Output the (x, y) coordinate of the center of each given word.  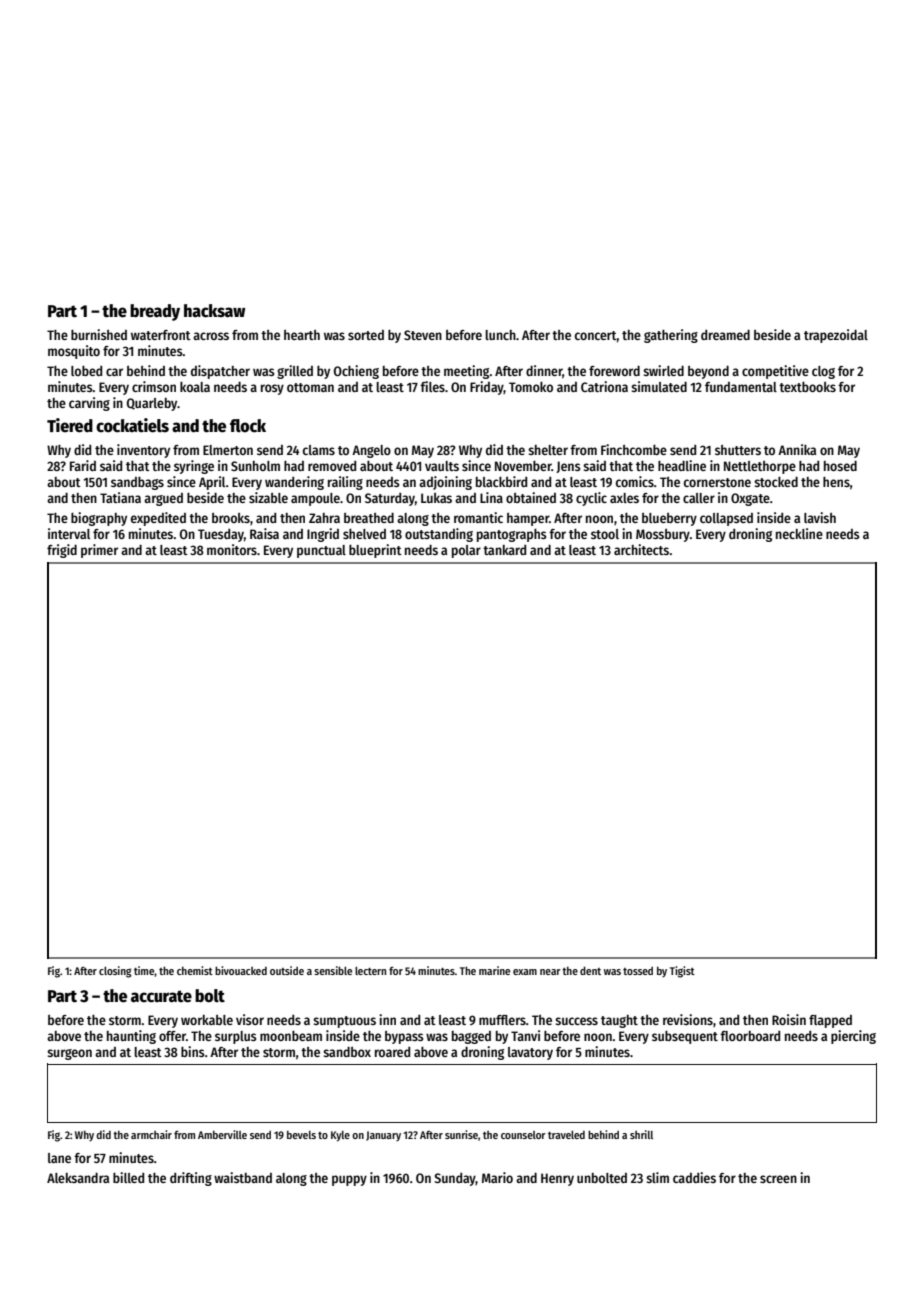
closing (115, 972)
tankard (504, 550)
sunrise (461, 1134)
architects (641, 549)
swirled (663, 370)
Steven (423, 335)
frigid (62, 551)
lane (59, 1158)
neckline (799, 533)
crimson (154, 386)
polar (466, 551)
